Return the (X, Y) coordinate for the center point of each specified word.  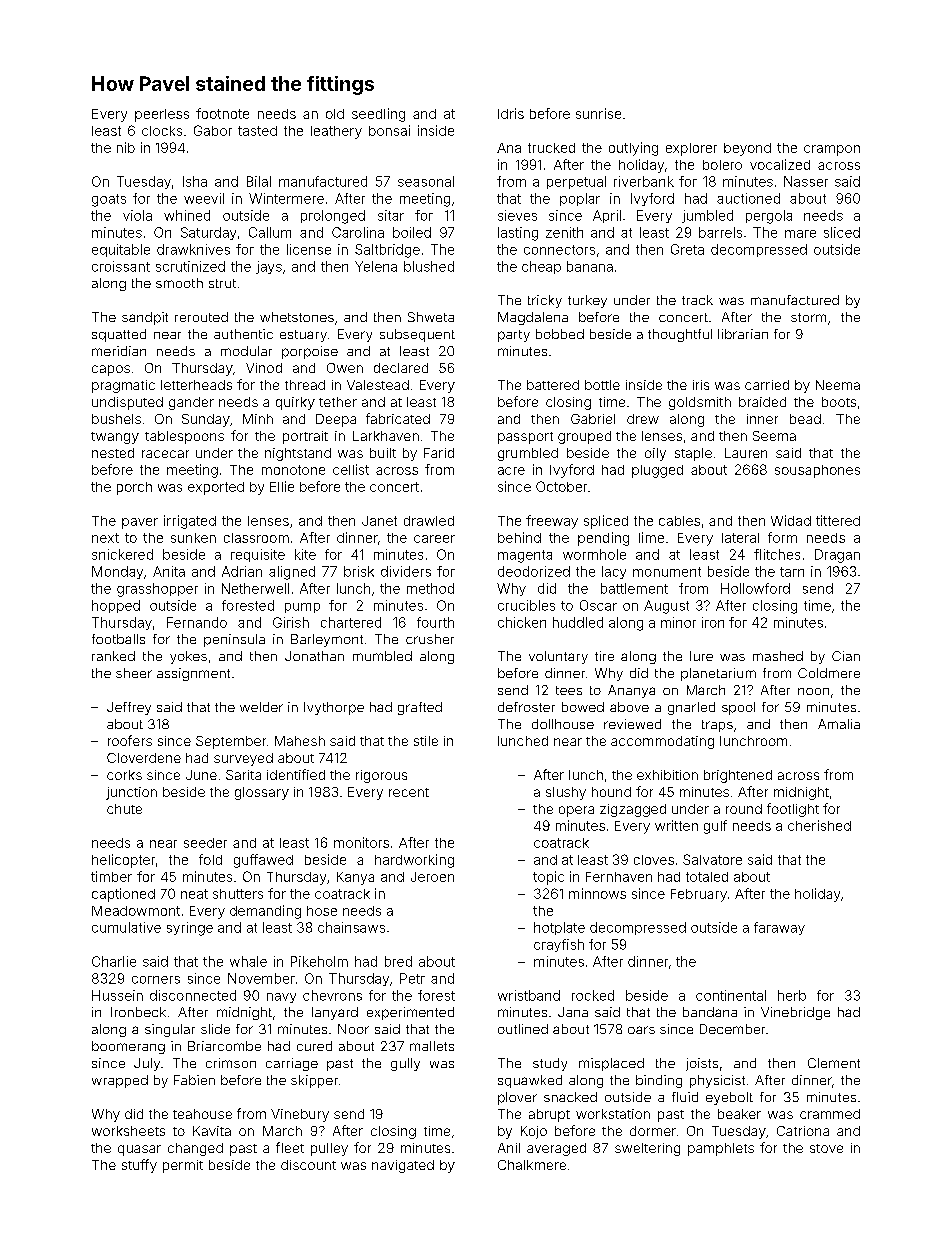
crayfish (559, 945)
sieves (517, 215)
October (561, 486)
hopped (116, 606)
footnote (222, 113)
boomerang (128, 1047)
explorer (691, 149)
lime (651, 537)
